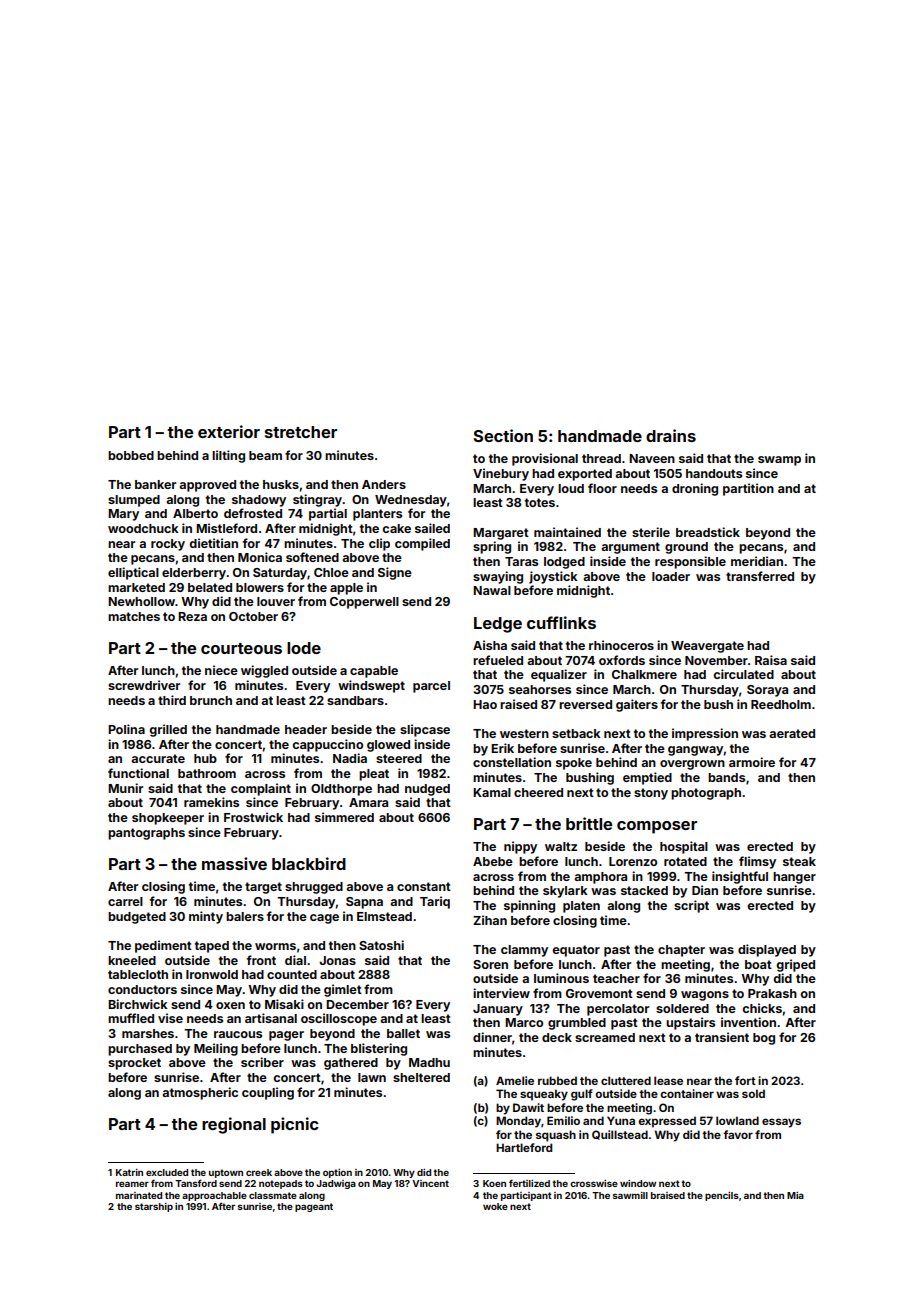 This page has height=1308, width=924. What do you see at coordinates (146, 834) in the page?
I see `pantographs` at bounding box center [146, 834].
